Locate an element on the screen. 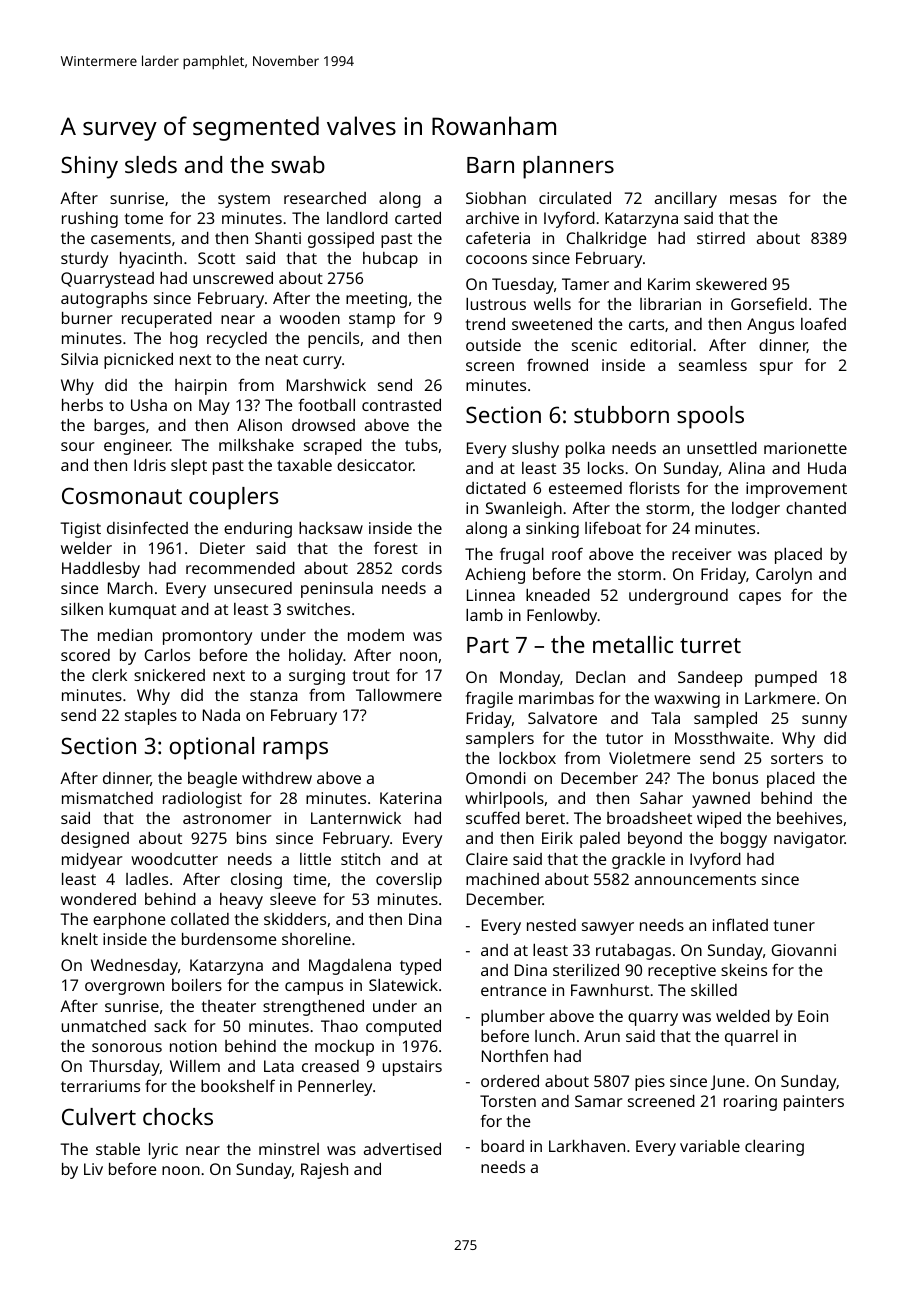 Image resolution: width=908 pixels, height=1316 pixels. Lata is located at coordinates (279, 1066).
